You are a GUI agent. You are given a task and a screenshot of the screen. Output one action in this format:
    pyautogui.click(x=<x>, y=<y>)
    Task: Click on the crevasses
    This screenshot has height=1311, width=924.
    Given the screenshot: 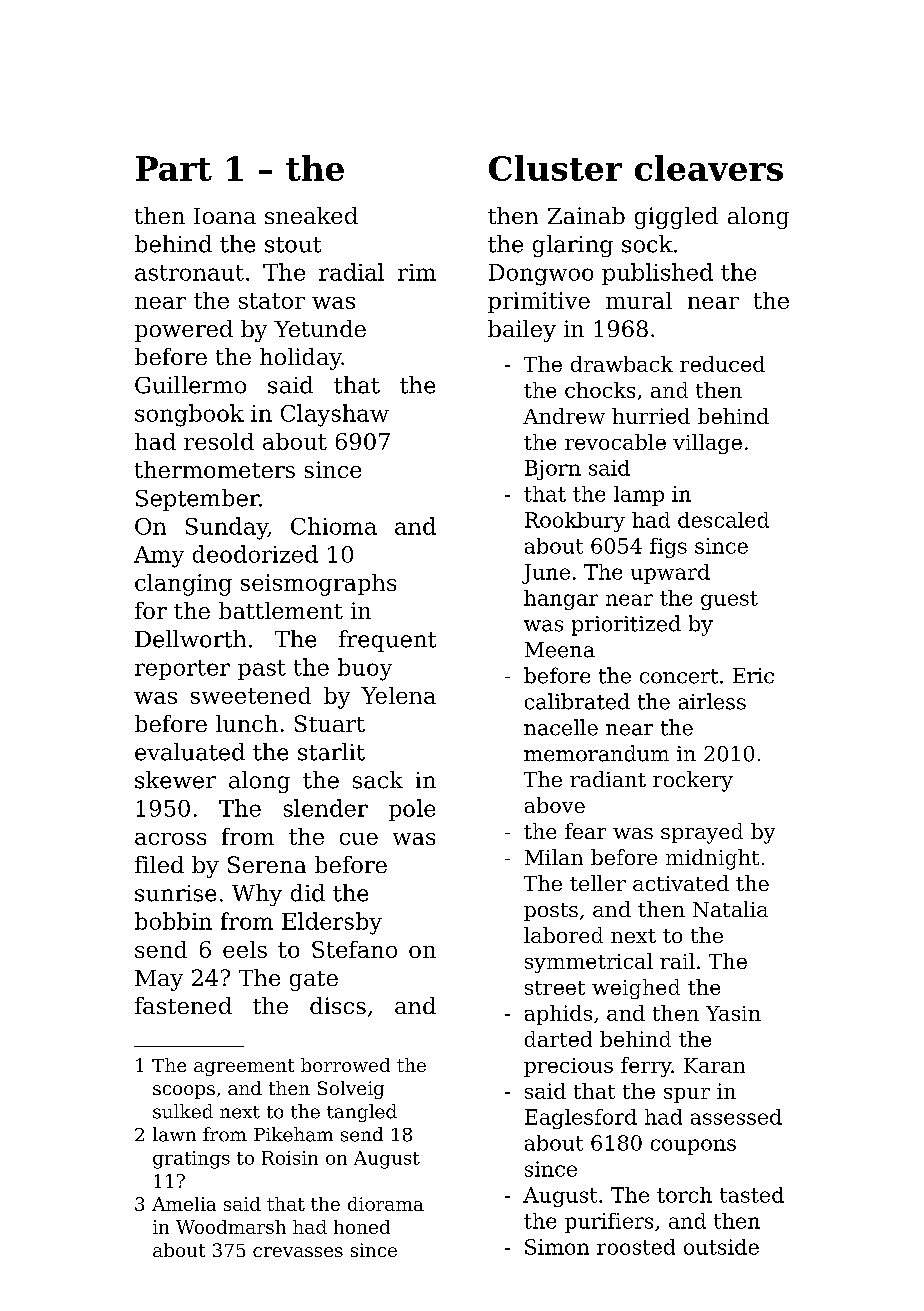 What is the action you would take?
    pyautogui.click(x=298, y=1252)
